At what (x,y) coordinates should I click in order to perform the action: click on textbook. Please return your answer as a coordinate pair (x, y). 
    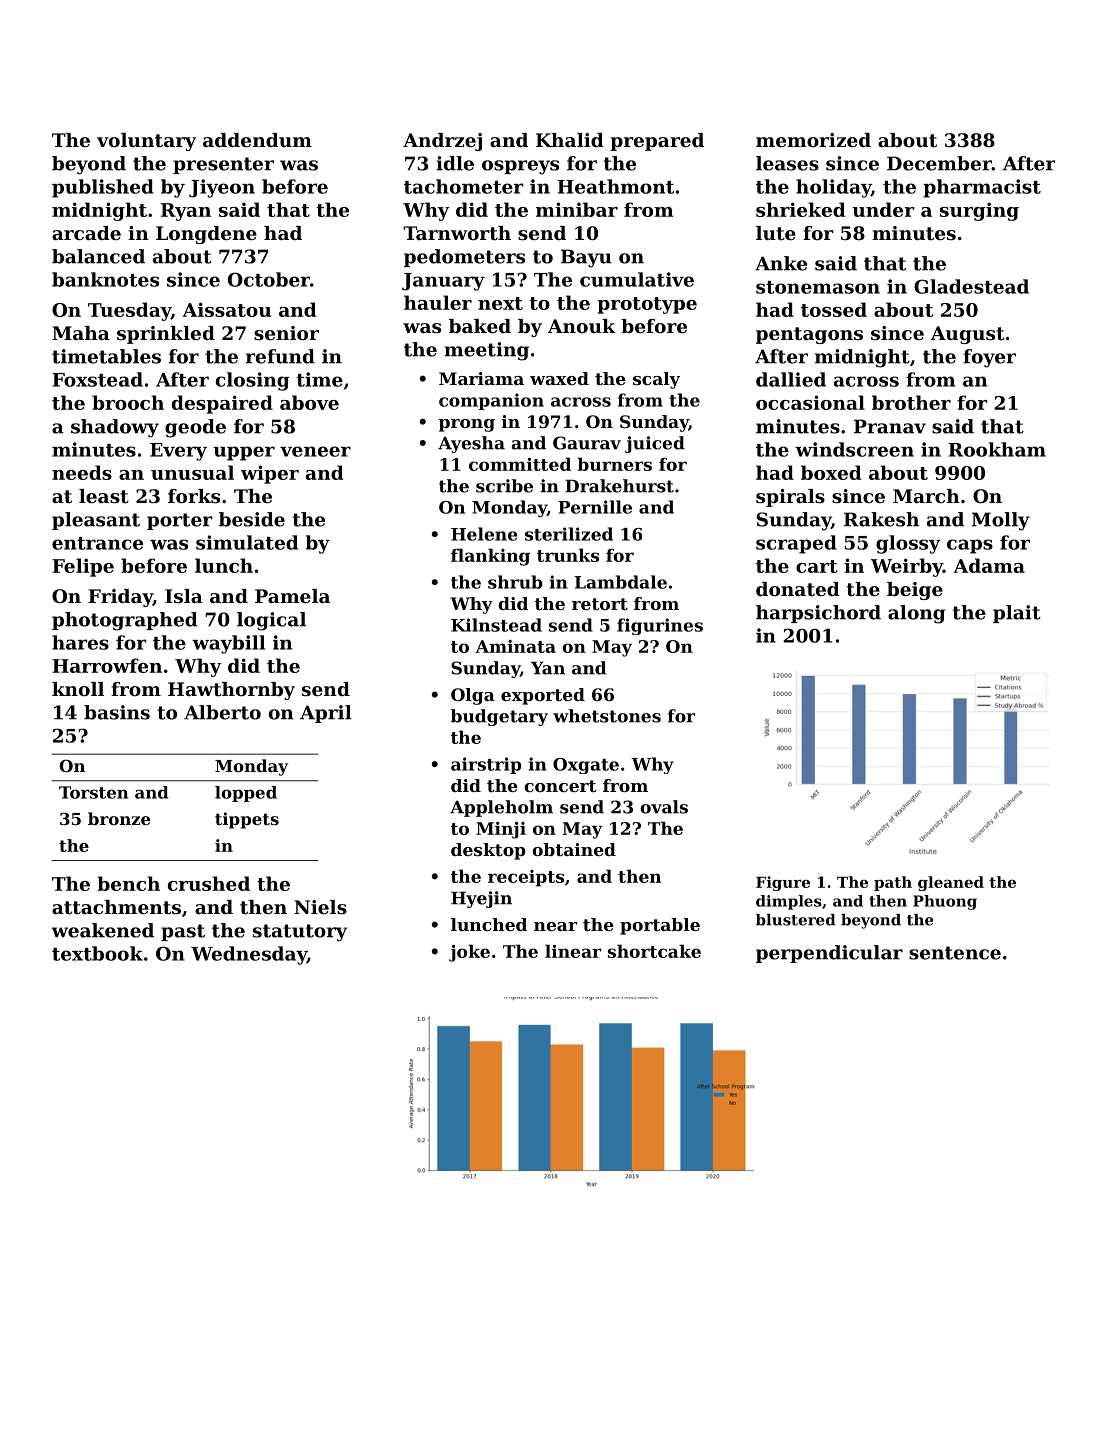
    Looking at the image, I should click on (97, 953).
